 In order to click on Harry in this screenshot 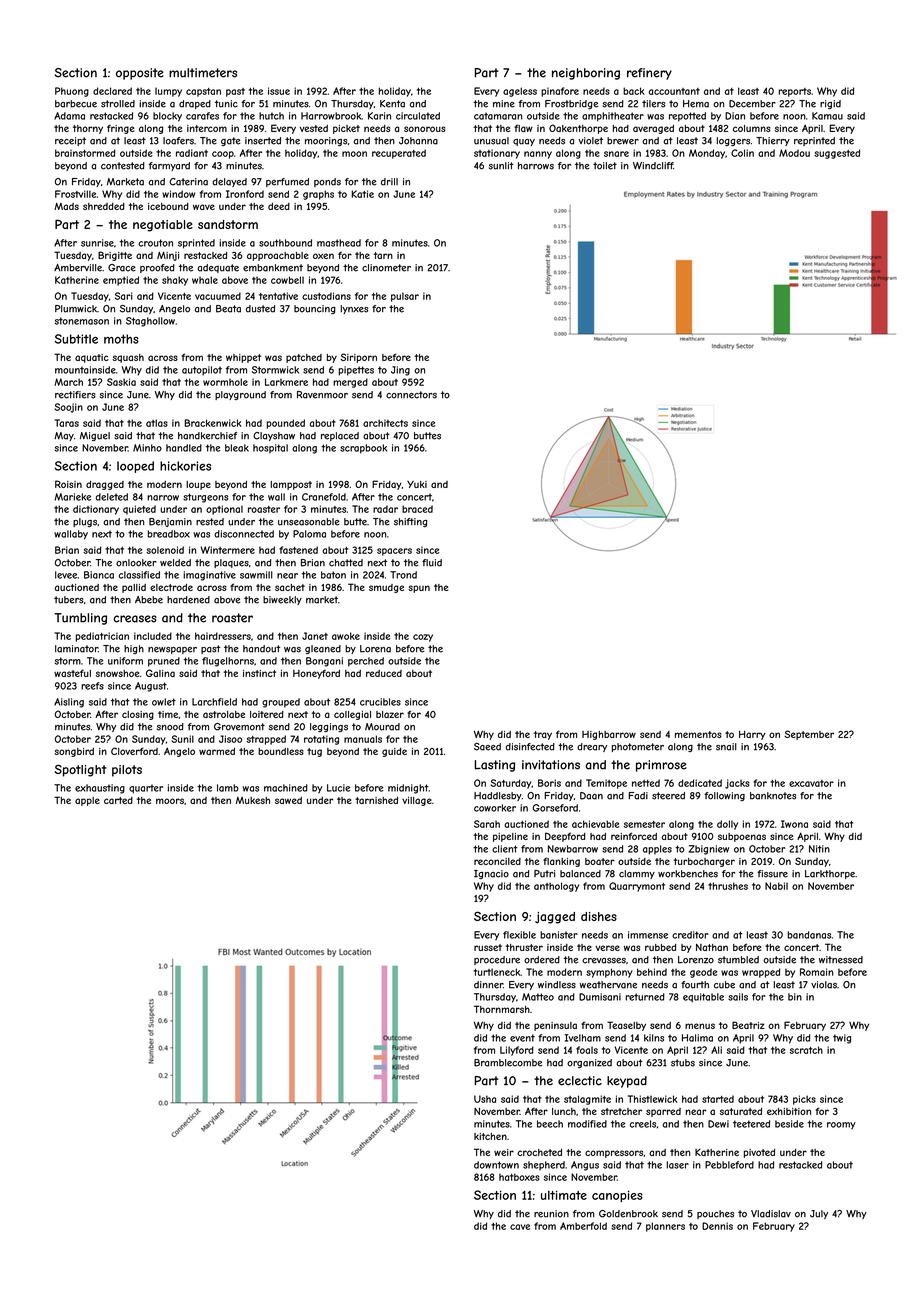, I will do `click(752, 735)`.
